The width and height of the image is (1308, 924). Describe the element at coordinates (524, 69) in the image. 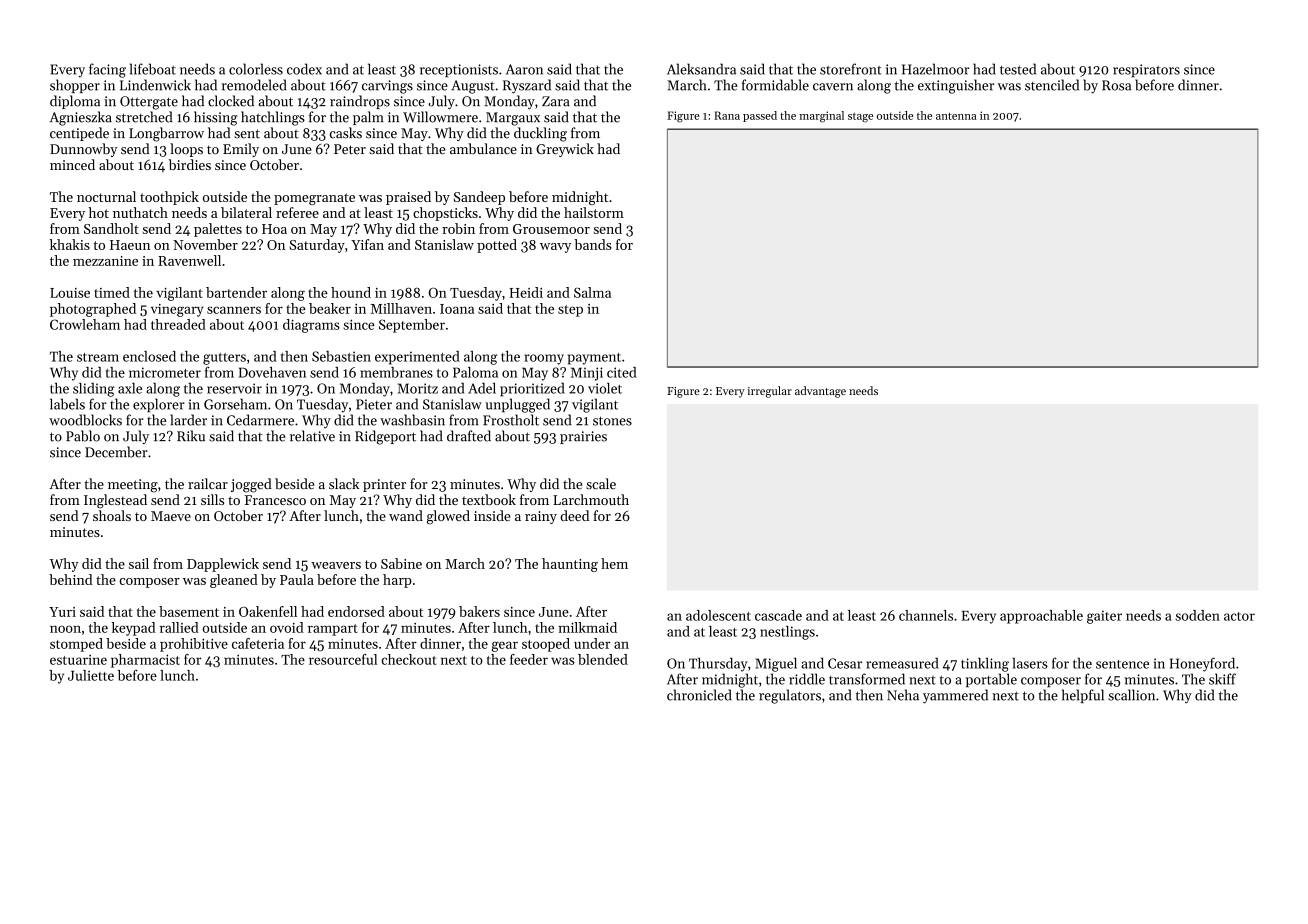

I see `Aaron` at that location.
